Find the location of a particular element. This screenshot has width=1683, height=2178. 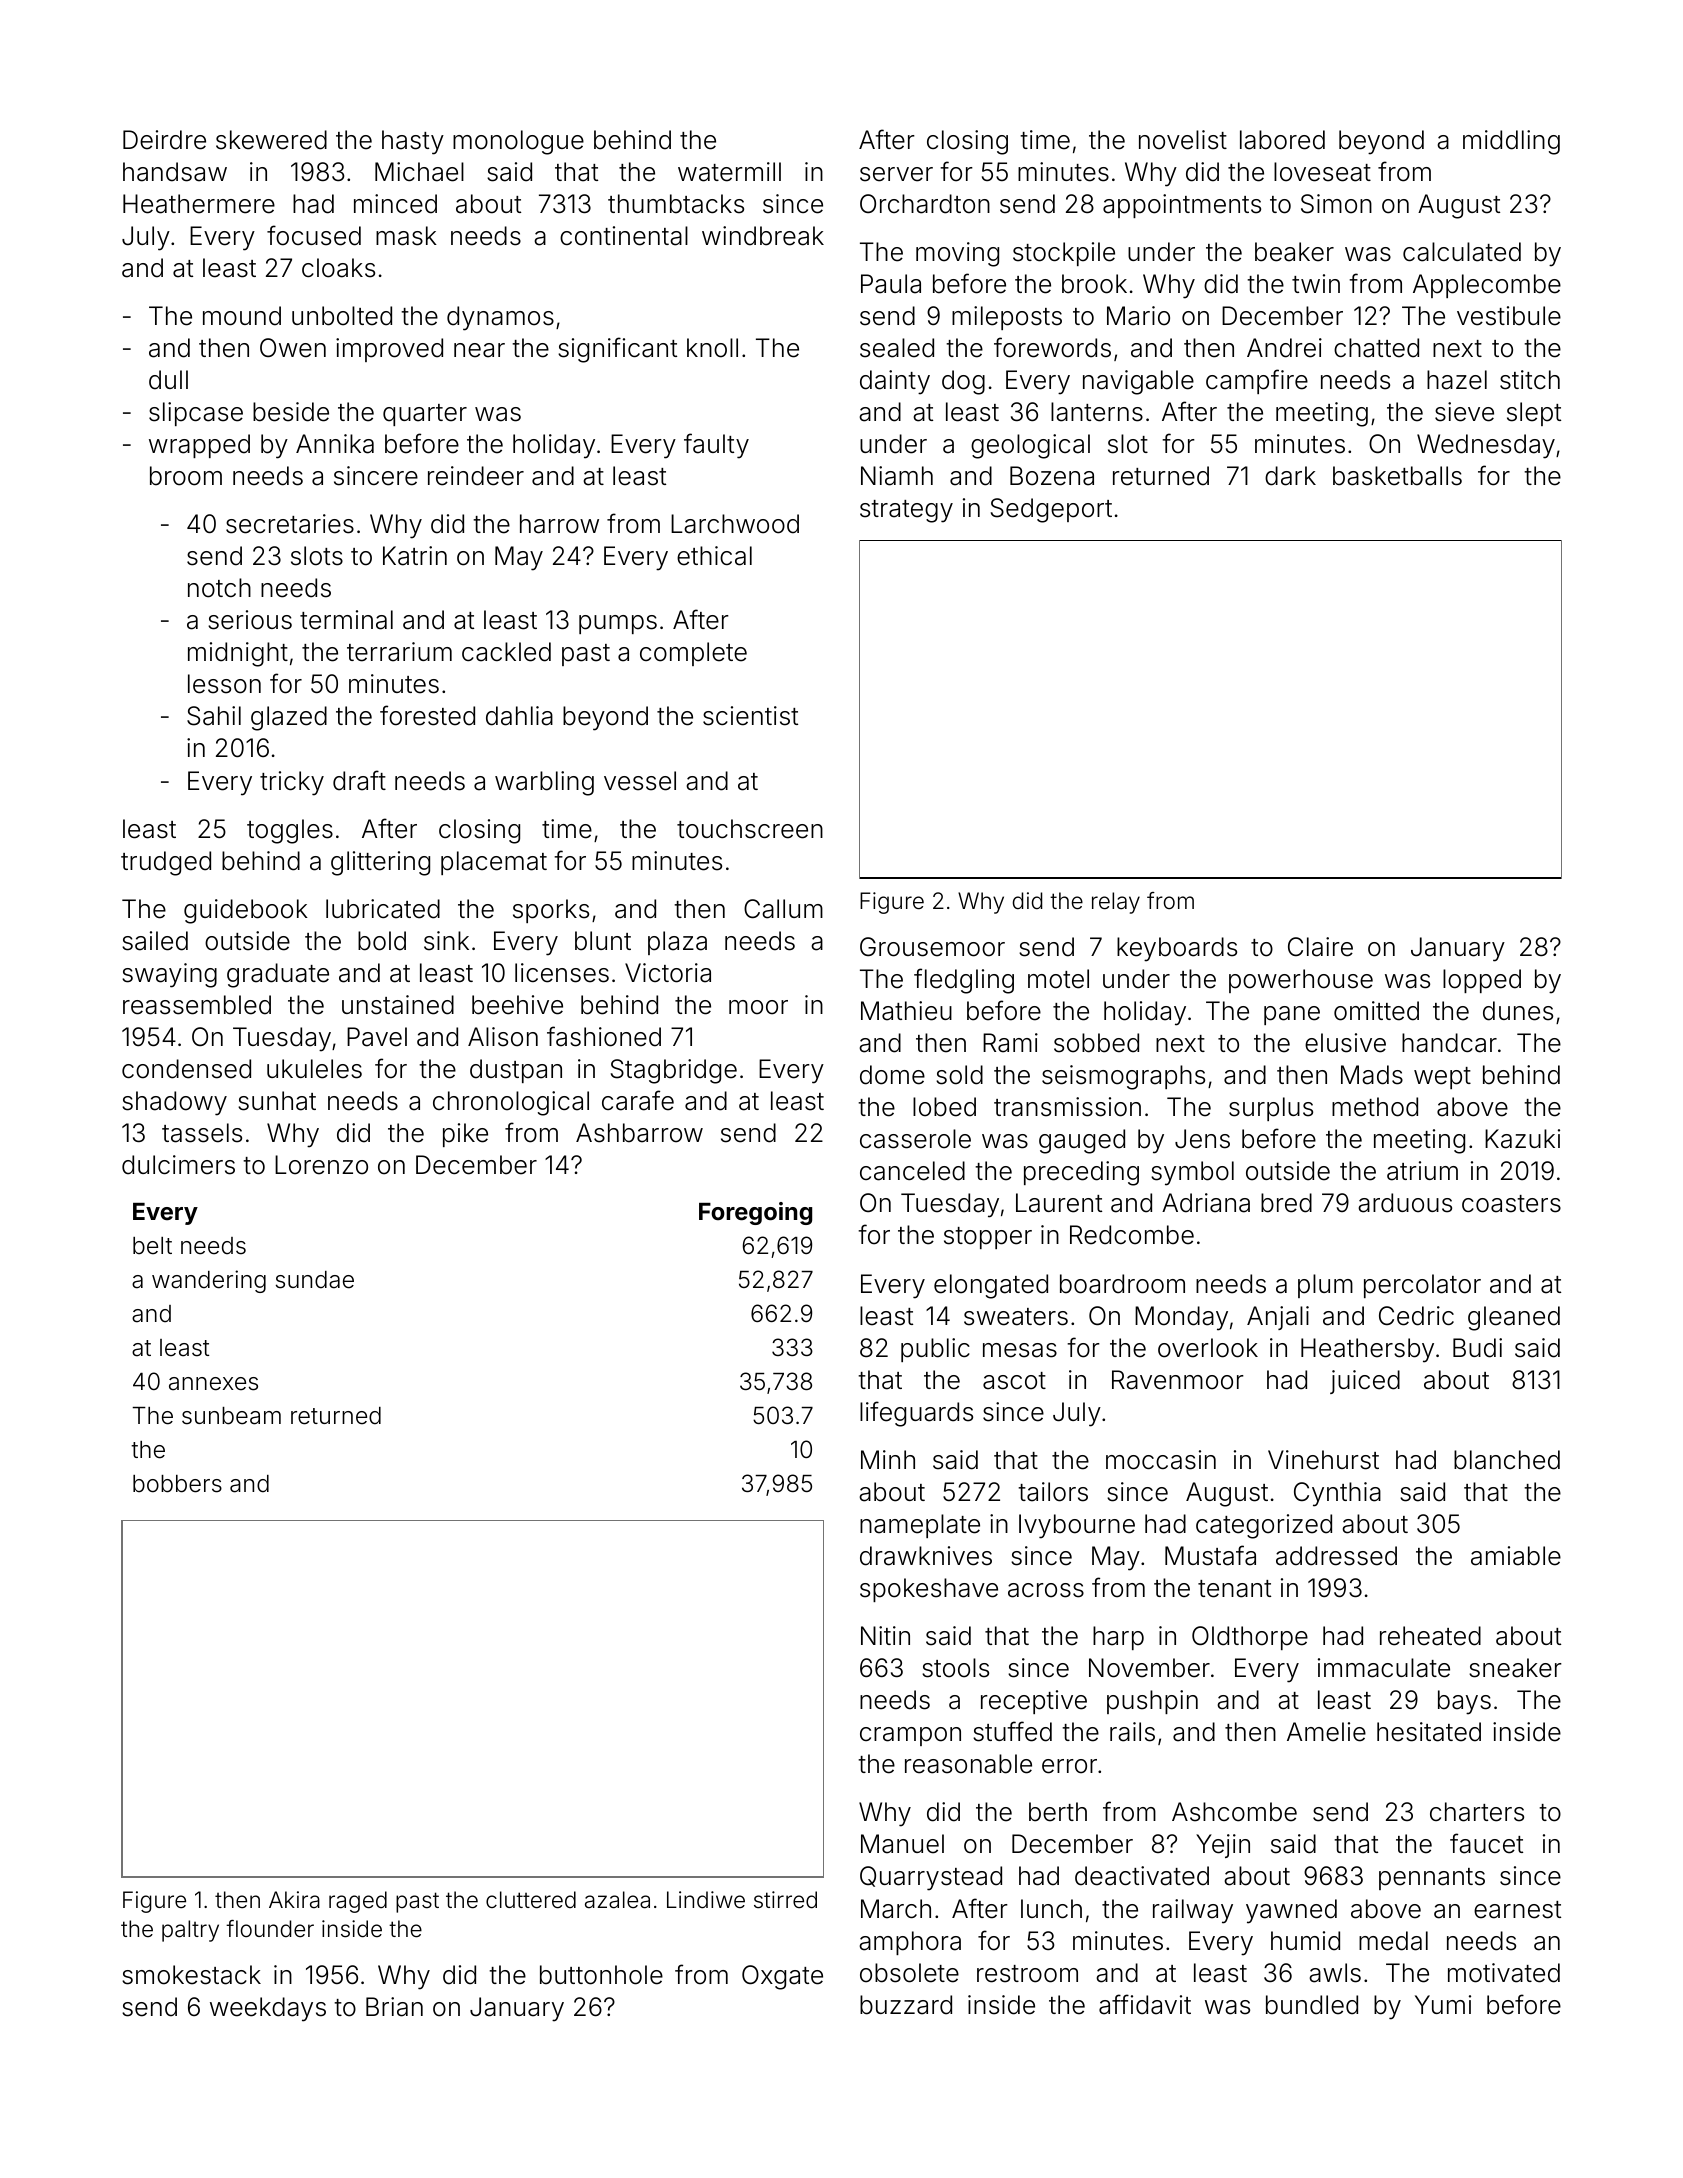

lopped is located at coordinates (1482, 981).
